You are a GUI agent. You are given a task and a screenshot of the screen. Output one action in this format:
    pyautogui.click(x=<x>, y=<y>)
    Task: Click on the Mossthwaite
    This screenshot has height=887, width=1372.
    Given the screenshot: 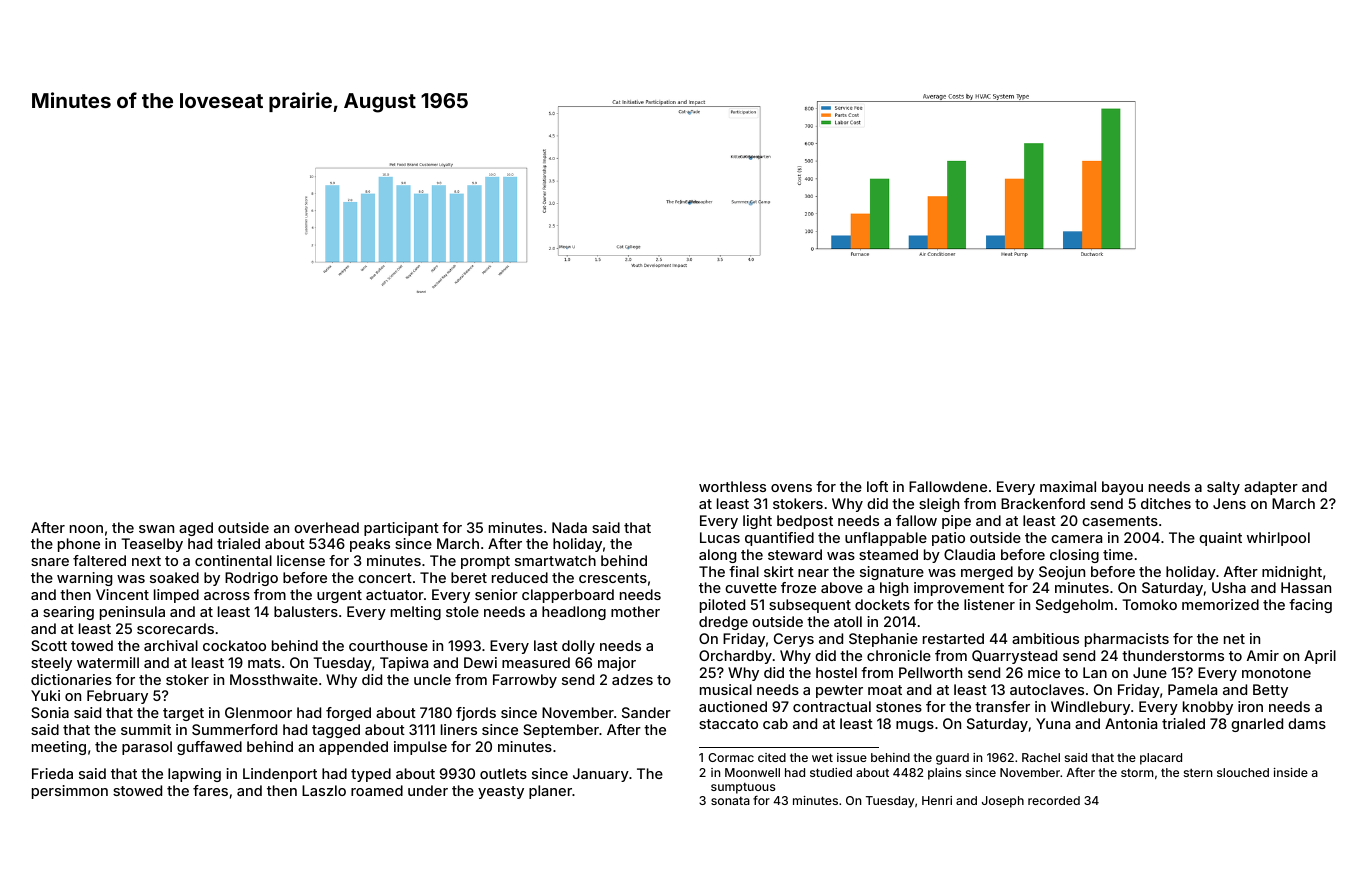 What is the action you would take?
    pyautogui.click(x=274, y=679)
